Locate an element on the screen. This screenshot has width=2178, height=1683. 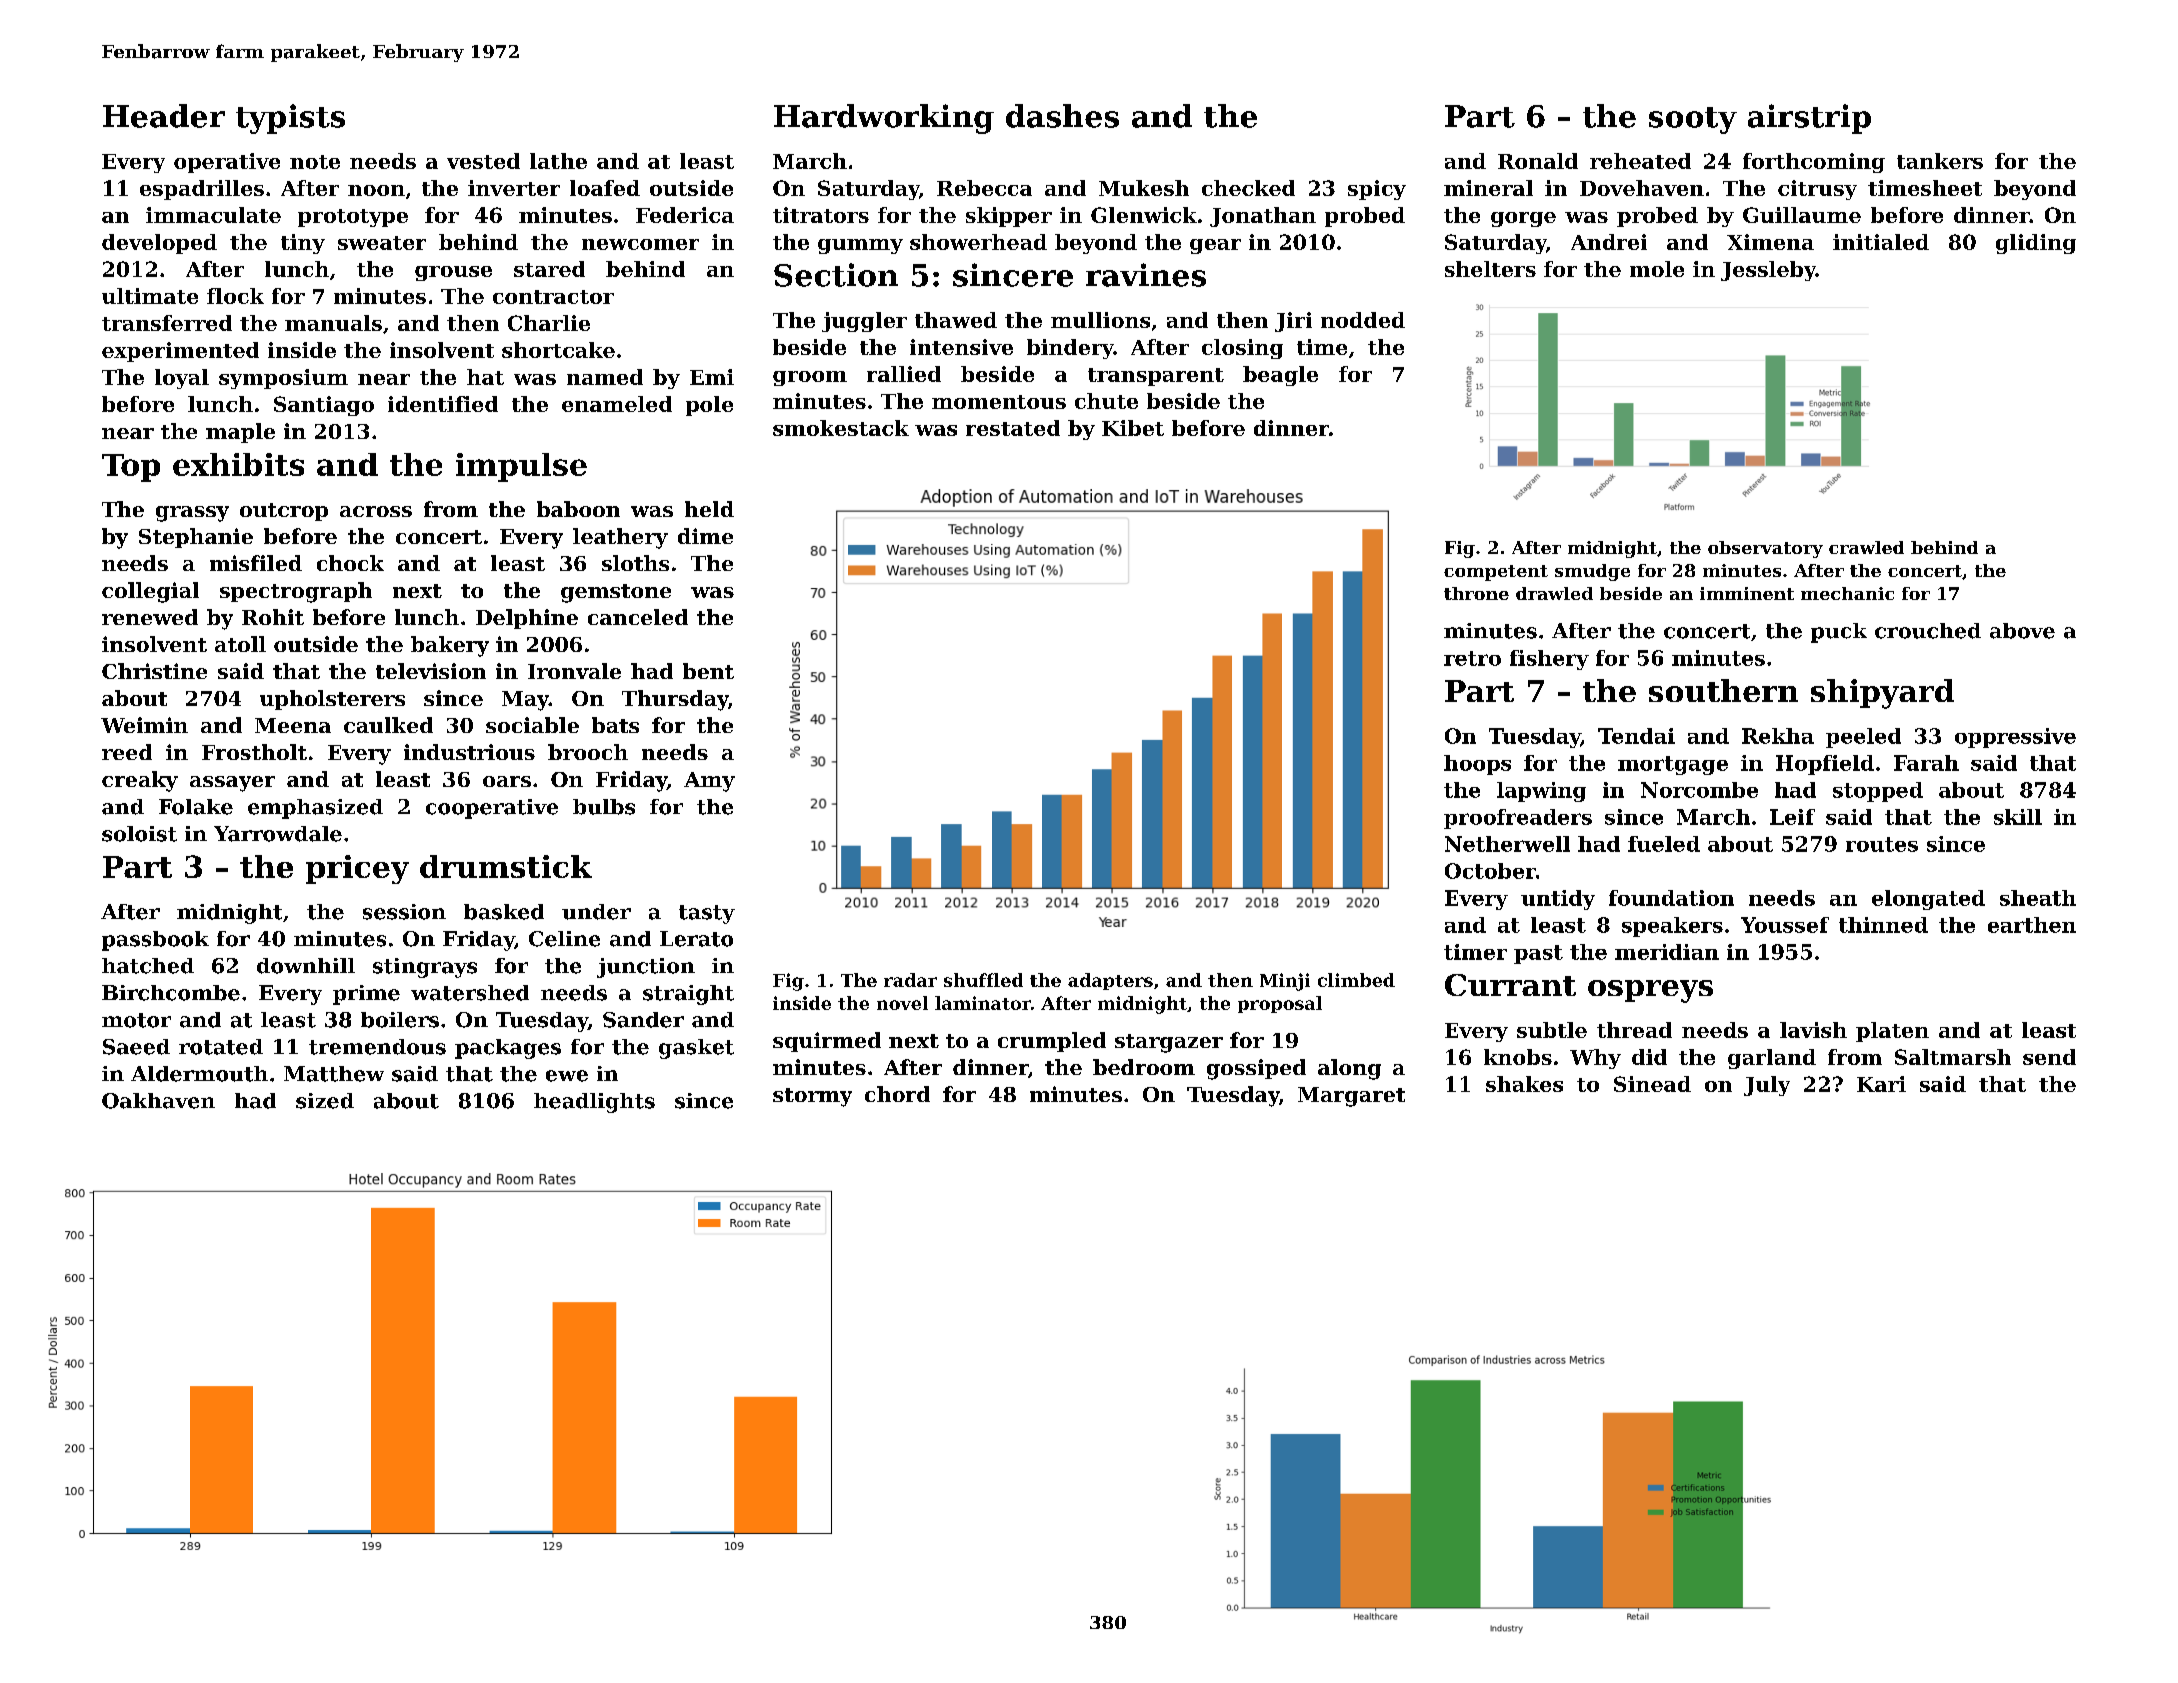
hoops is located at coordinates (1477, 765).
